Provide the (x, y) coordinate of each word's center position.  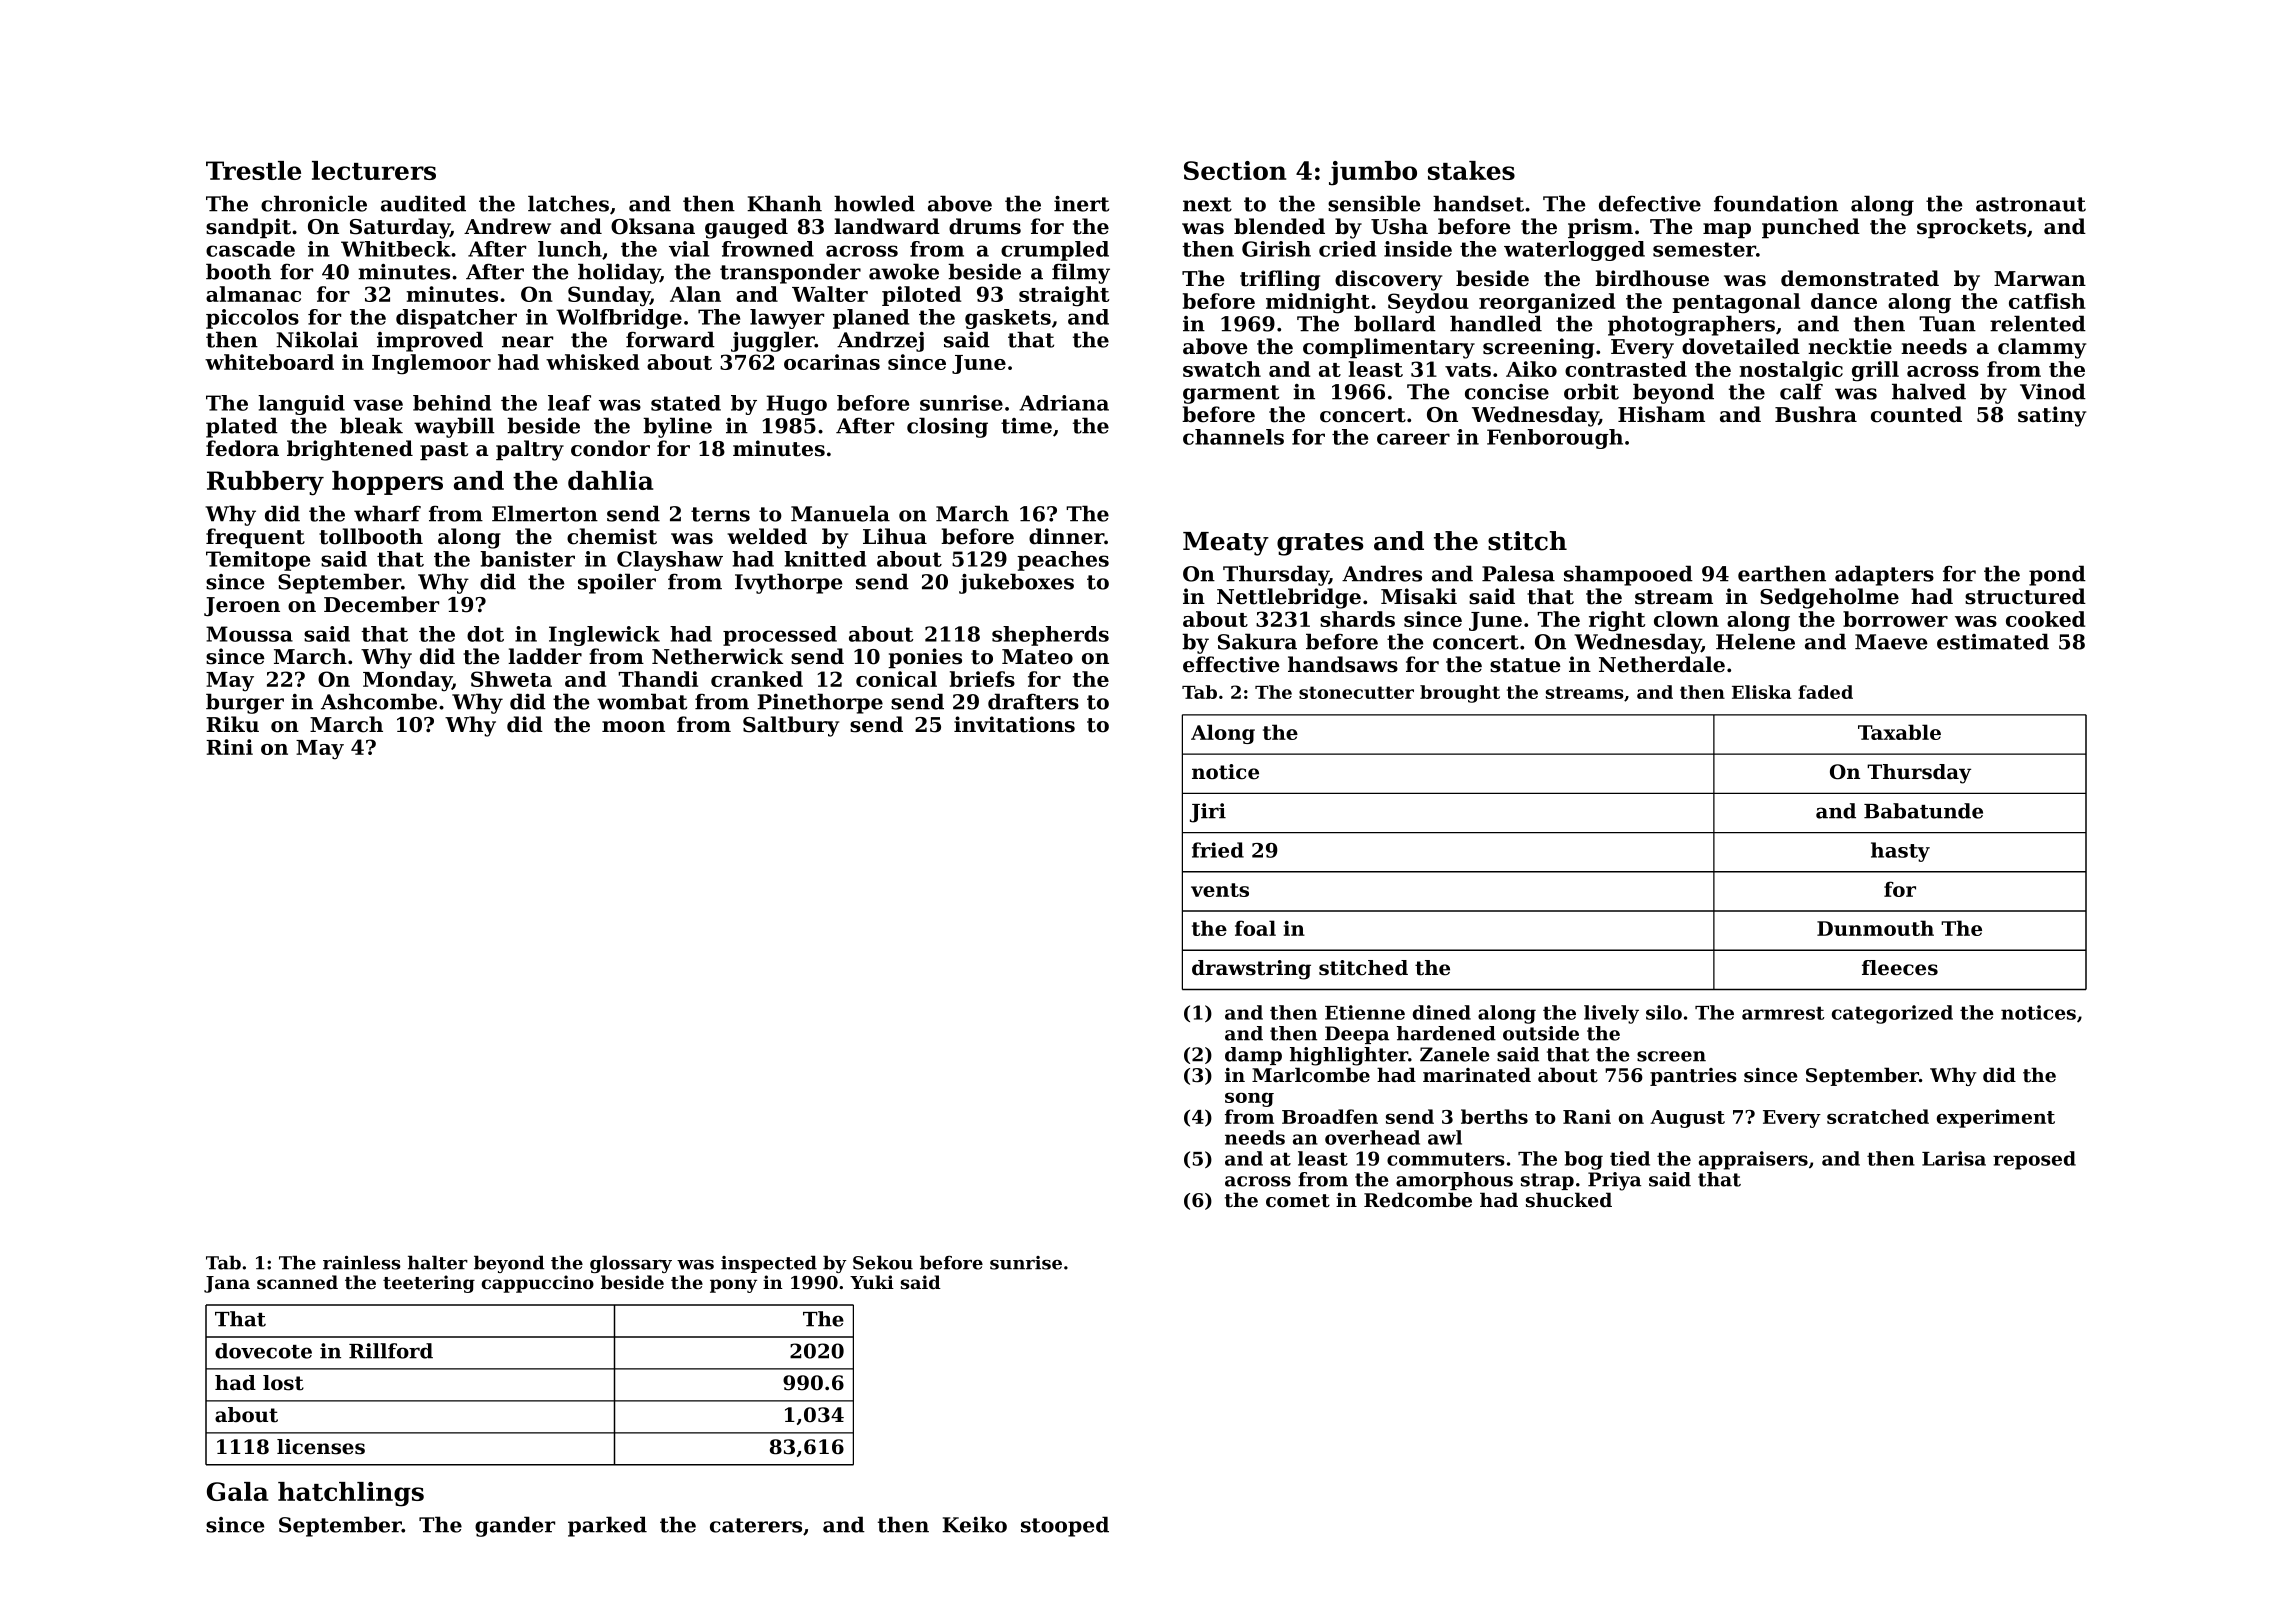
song (1249, 1099)
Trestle (253, 170)
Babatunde (1923, 811)
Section (1235, 170)
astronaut (2031, 204)
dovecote (263, 1351)
